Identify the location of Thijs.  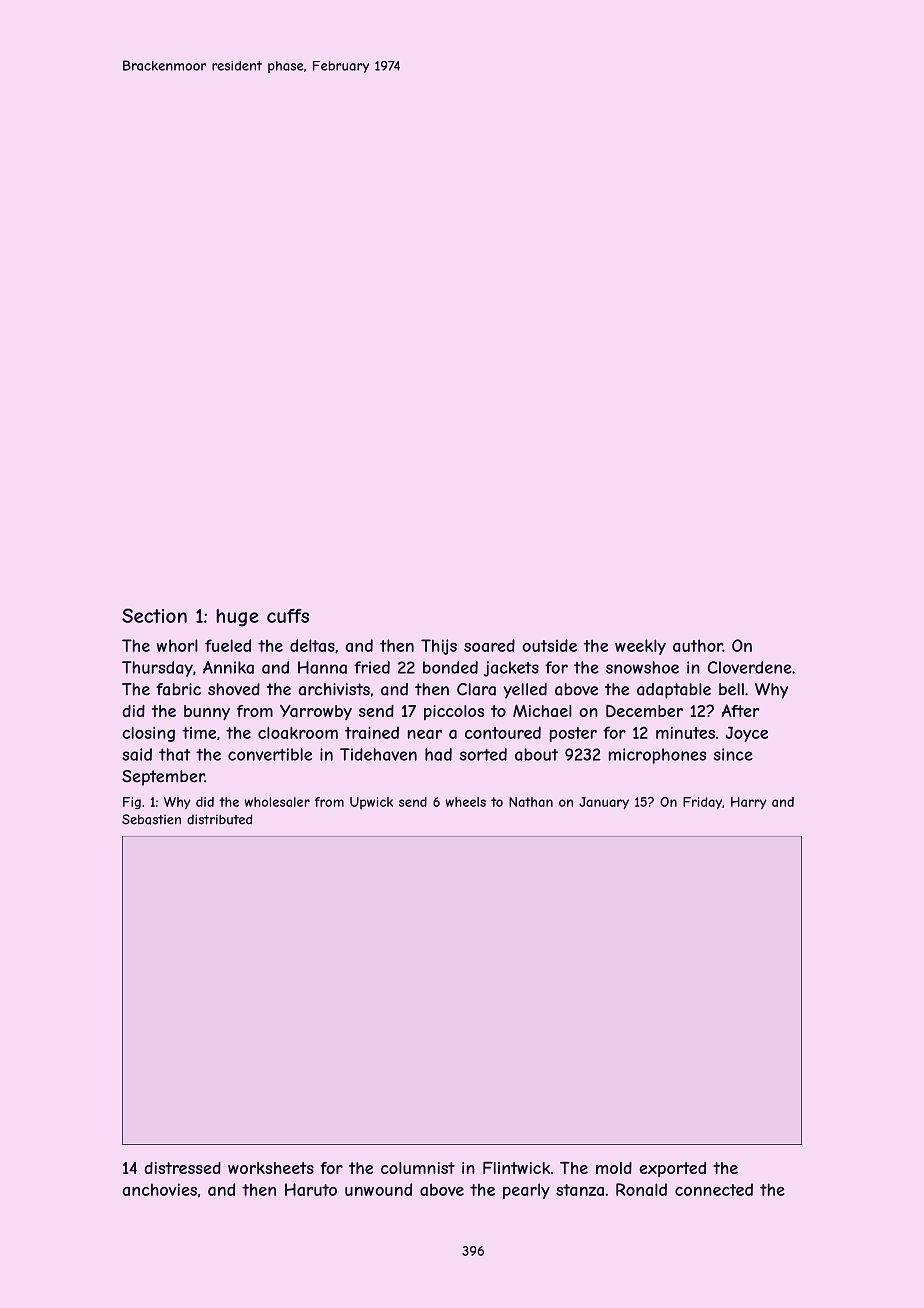
(439, 647).
